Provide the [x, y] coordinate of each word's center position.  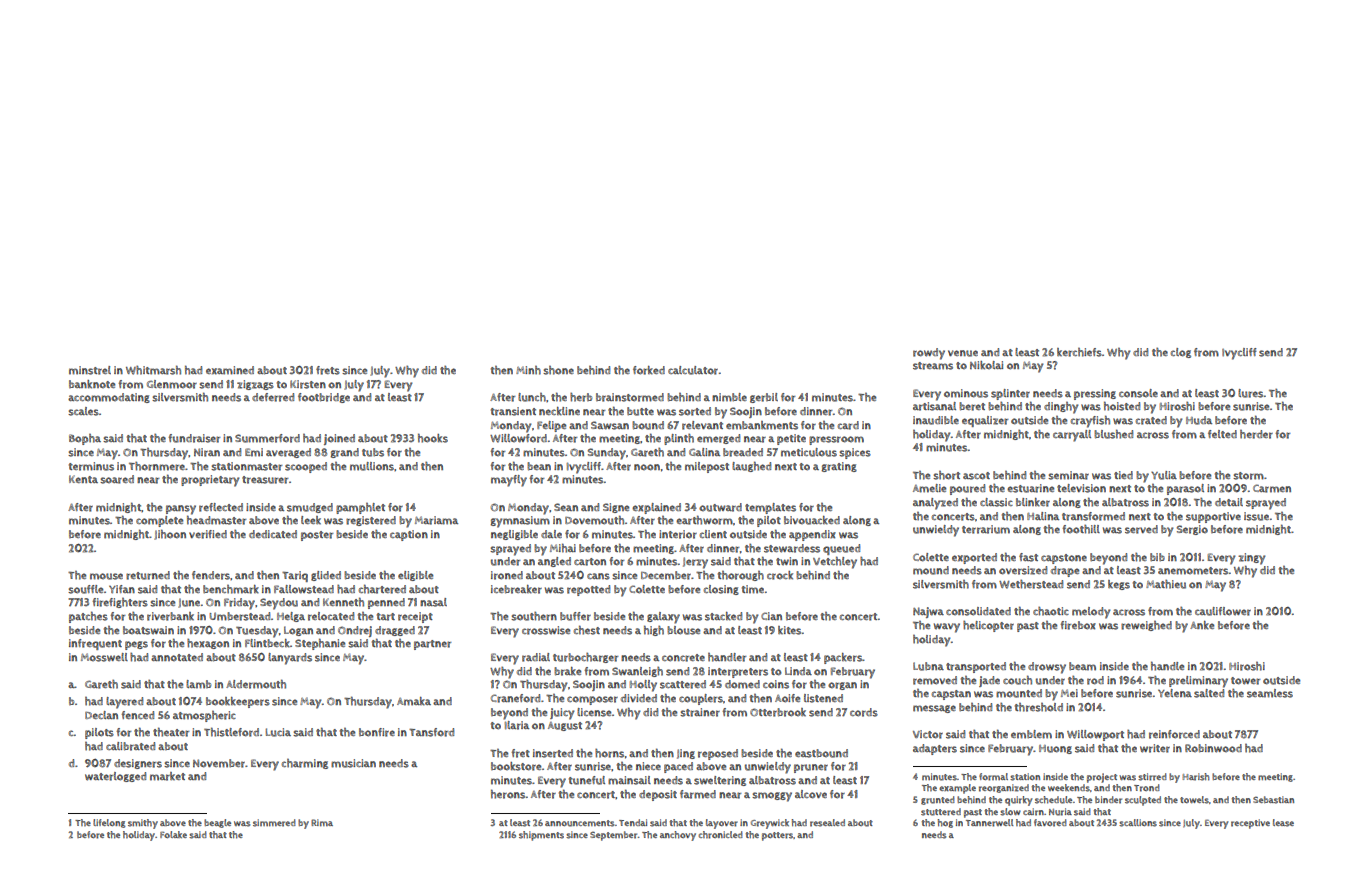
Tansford [431, 732]
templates [770, 508]
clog [1181, 353]
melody [1091, 613]
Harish [1195, 777]
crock [780, 575]
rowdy [929, 354]
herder [1256, 434]
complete [159, 521]
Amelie [929, 488]
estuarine [1030, 488]
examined [230, 370]
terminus [91, 466]
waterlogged [115, 777]
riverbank [170, 616]
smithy [143, 824]
